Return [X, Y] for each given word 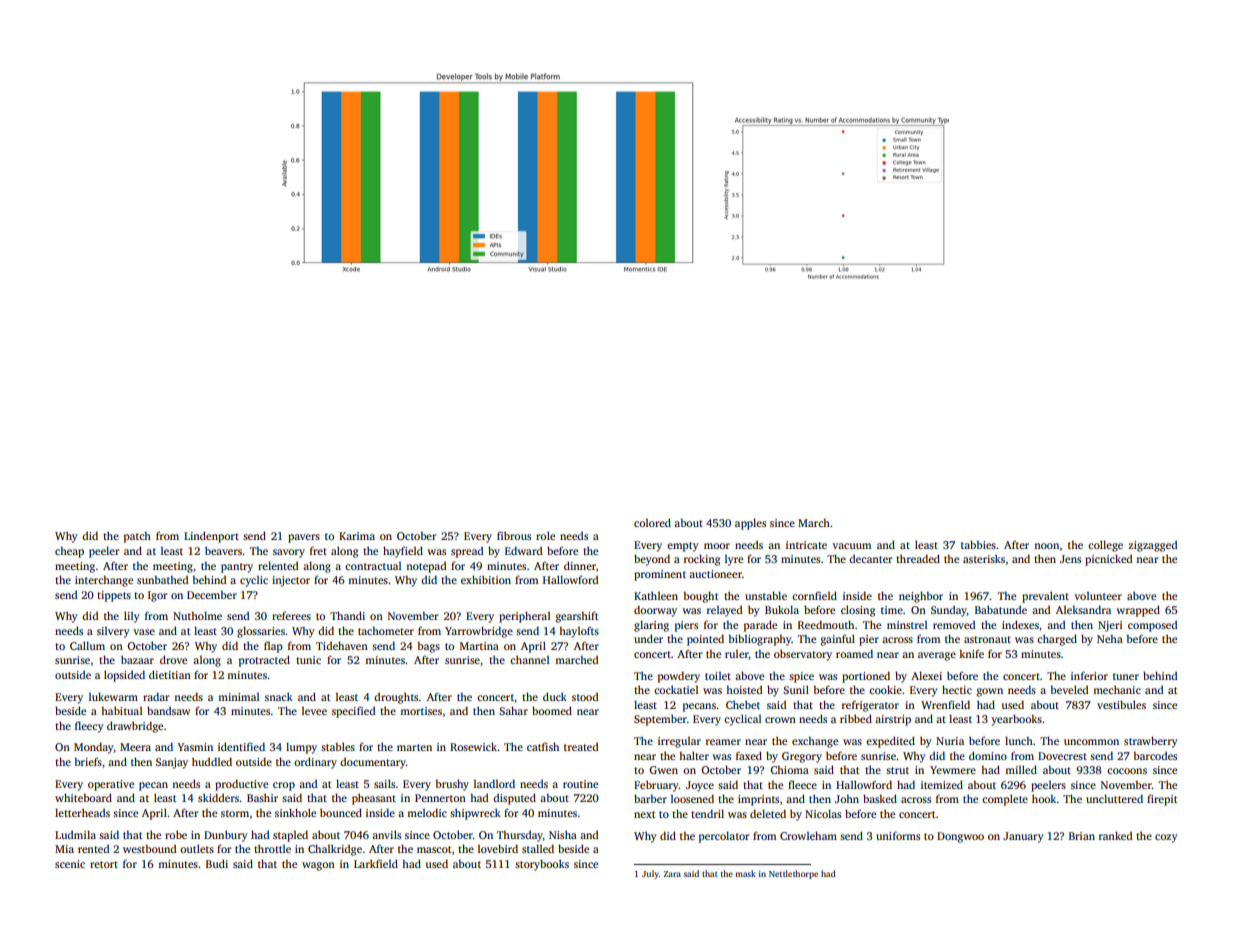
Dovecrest [1062, 756]
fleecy [89, 727]
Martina [479, 646]
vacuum [851, 546]
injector [291, 581]
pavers [304, 538]
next [644, 814]
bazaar [137, 659]
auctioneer [715, 574]
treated [581, 746]
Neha [1110, 638]
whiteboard [83, 797]
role [545, 535]
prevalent [1045, 597]
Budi [217, 863]
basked [880, 798]
